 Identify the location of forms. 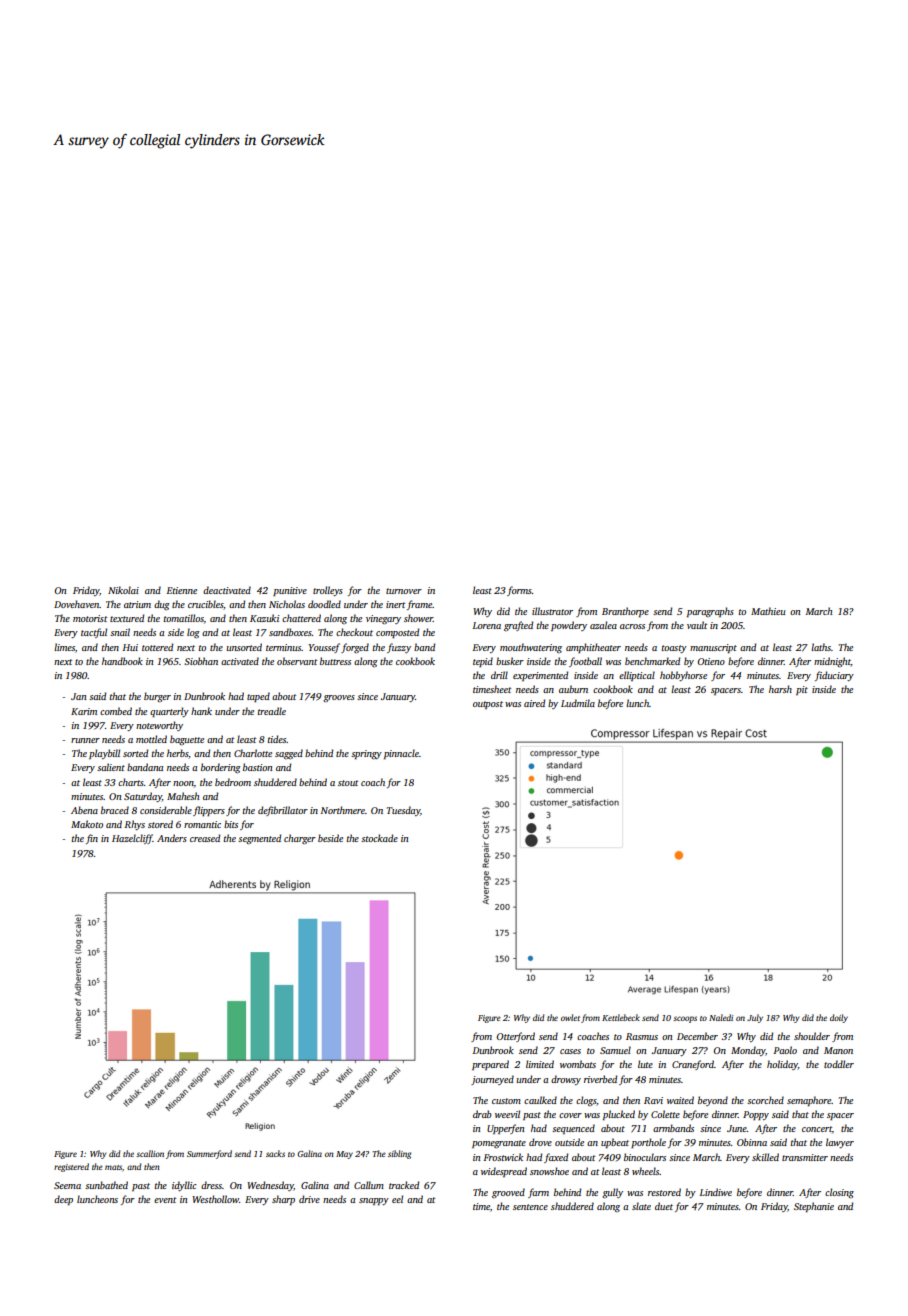
(519, 591).
